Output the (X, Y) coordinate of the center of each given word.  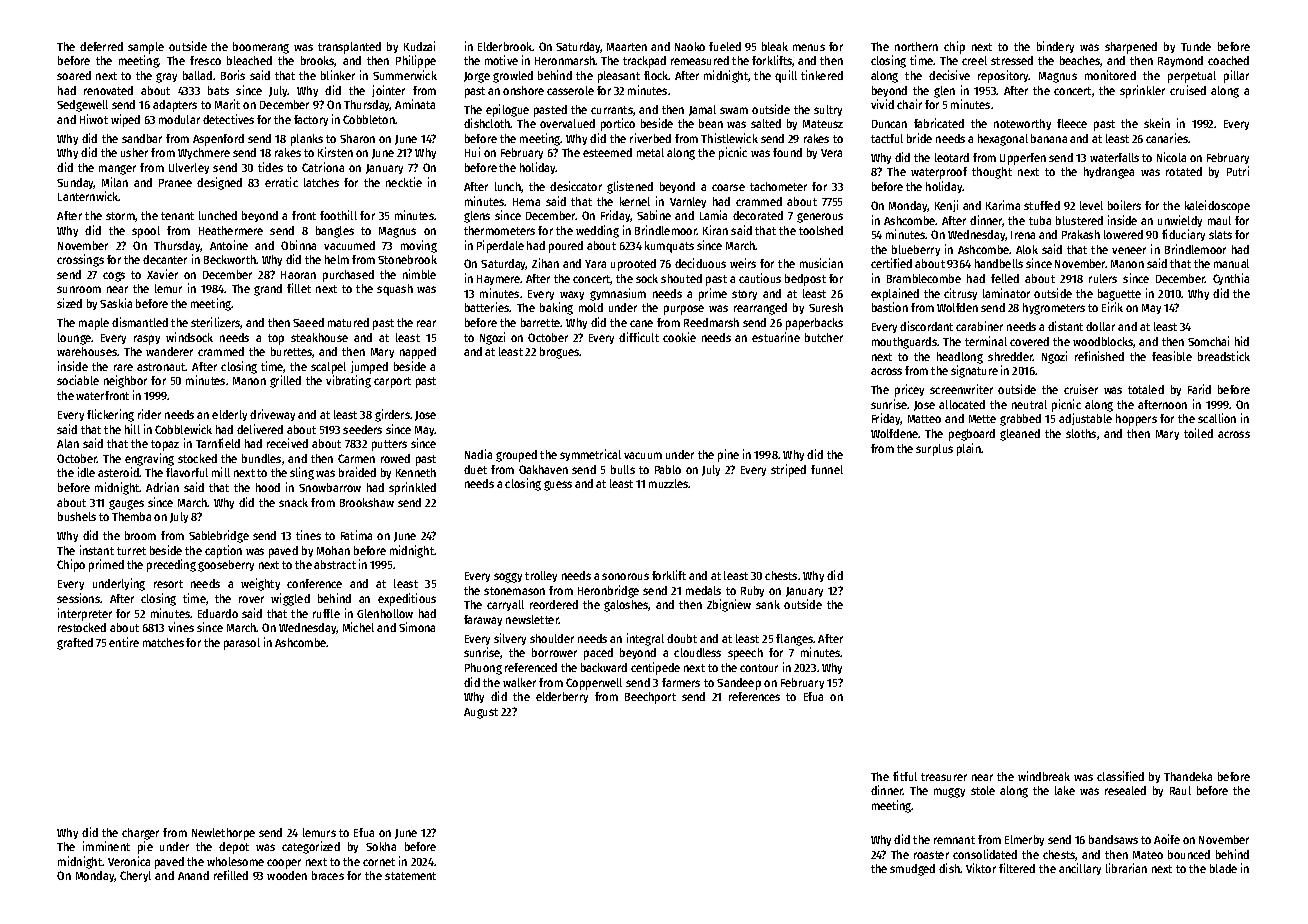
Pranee (175, 183)
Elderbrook (505, 46)
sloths (1081, 433)
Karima (1003, 205)
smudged (912, 870)
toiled (1198, 433)
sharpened (1131, 48)
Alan (68, 443)
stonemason (514, 591)
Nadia (478, 454)
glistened (630, 187)
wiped (125, 120)
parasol (242, 644)
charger (140, 834)
